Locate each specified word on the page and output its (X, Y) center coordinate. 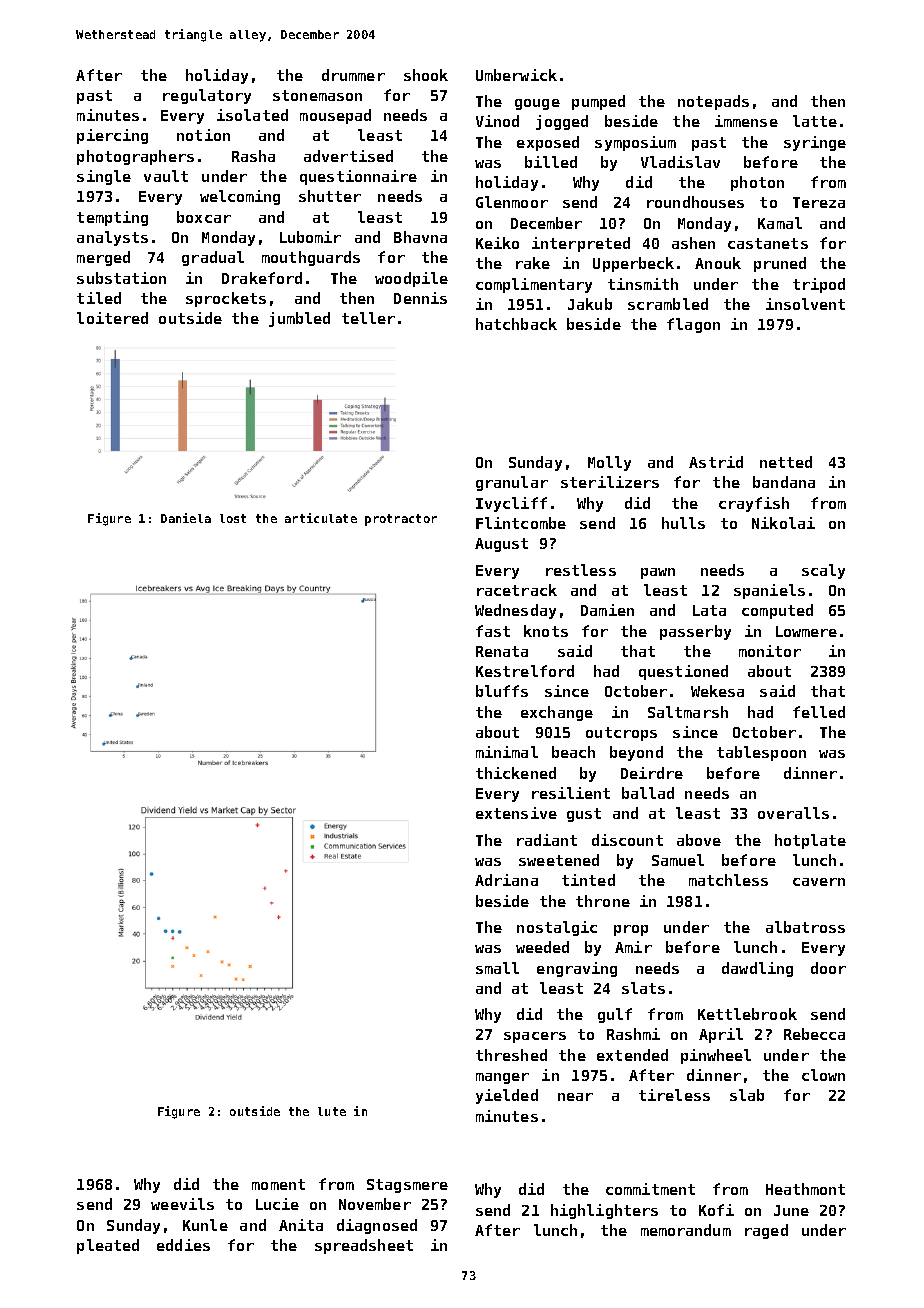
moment (278, 1184)
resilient (571, 793)
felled (819, 712)
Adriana (506, 880)
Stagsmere (407, 1186)
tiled (99, 298)
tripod (819, 285)
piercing (112, 136)
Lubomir (310, 237)
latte (815, 121)
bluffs (502, 691)
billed (551, 162)
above (699, 840)
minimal (507, 752)
